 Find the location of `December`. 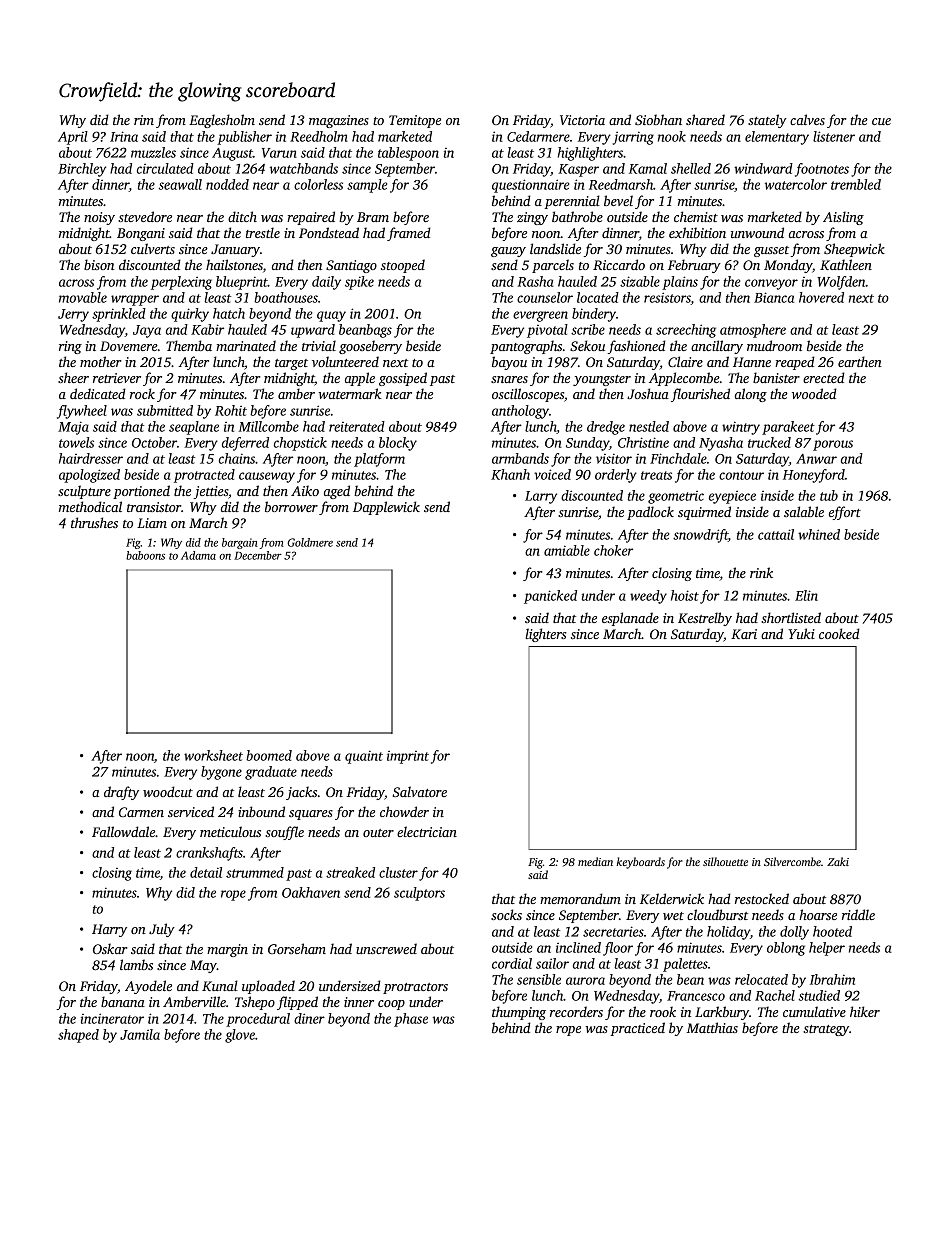

December is located at coordinates (258, 555).
